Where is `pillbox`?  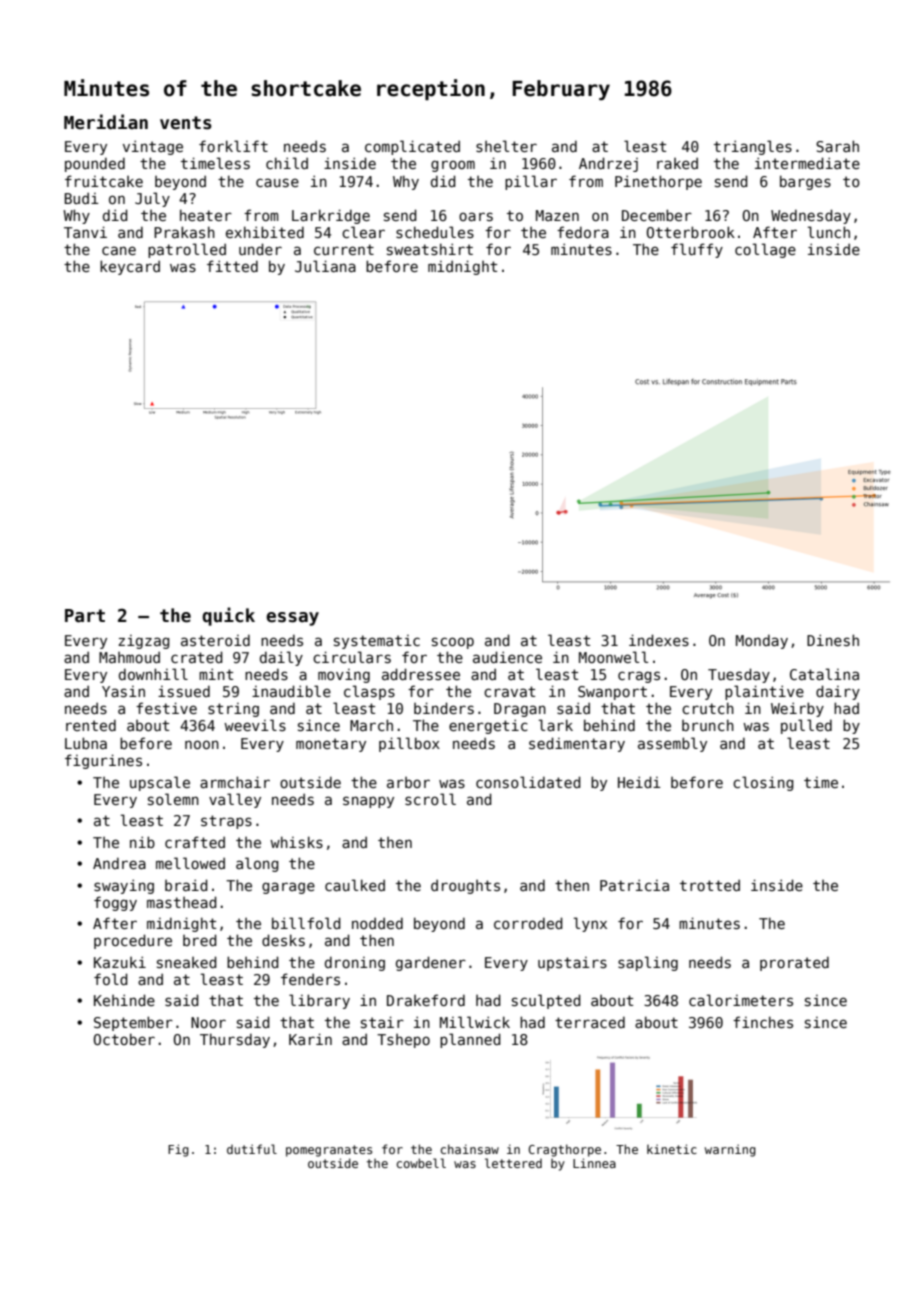 pillbox is located at coordinates (409, 744).
